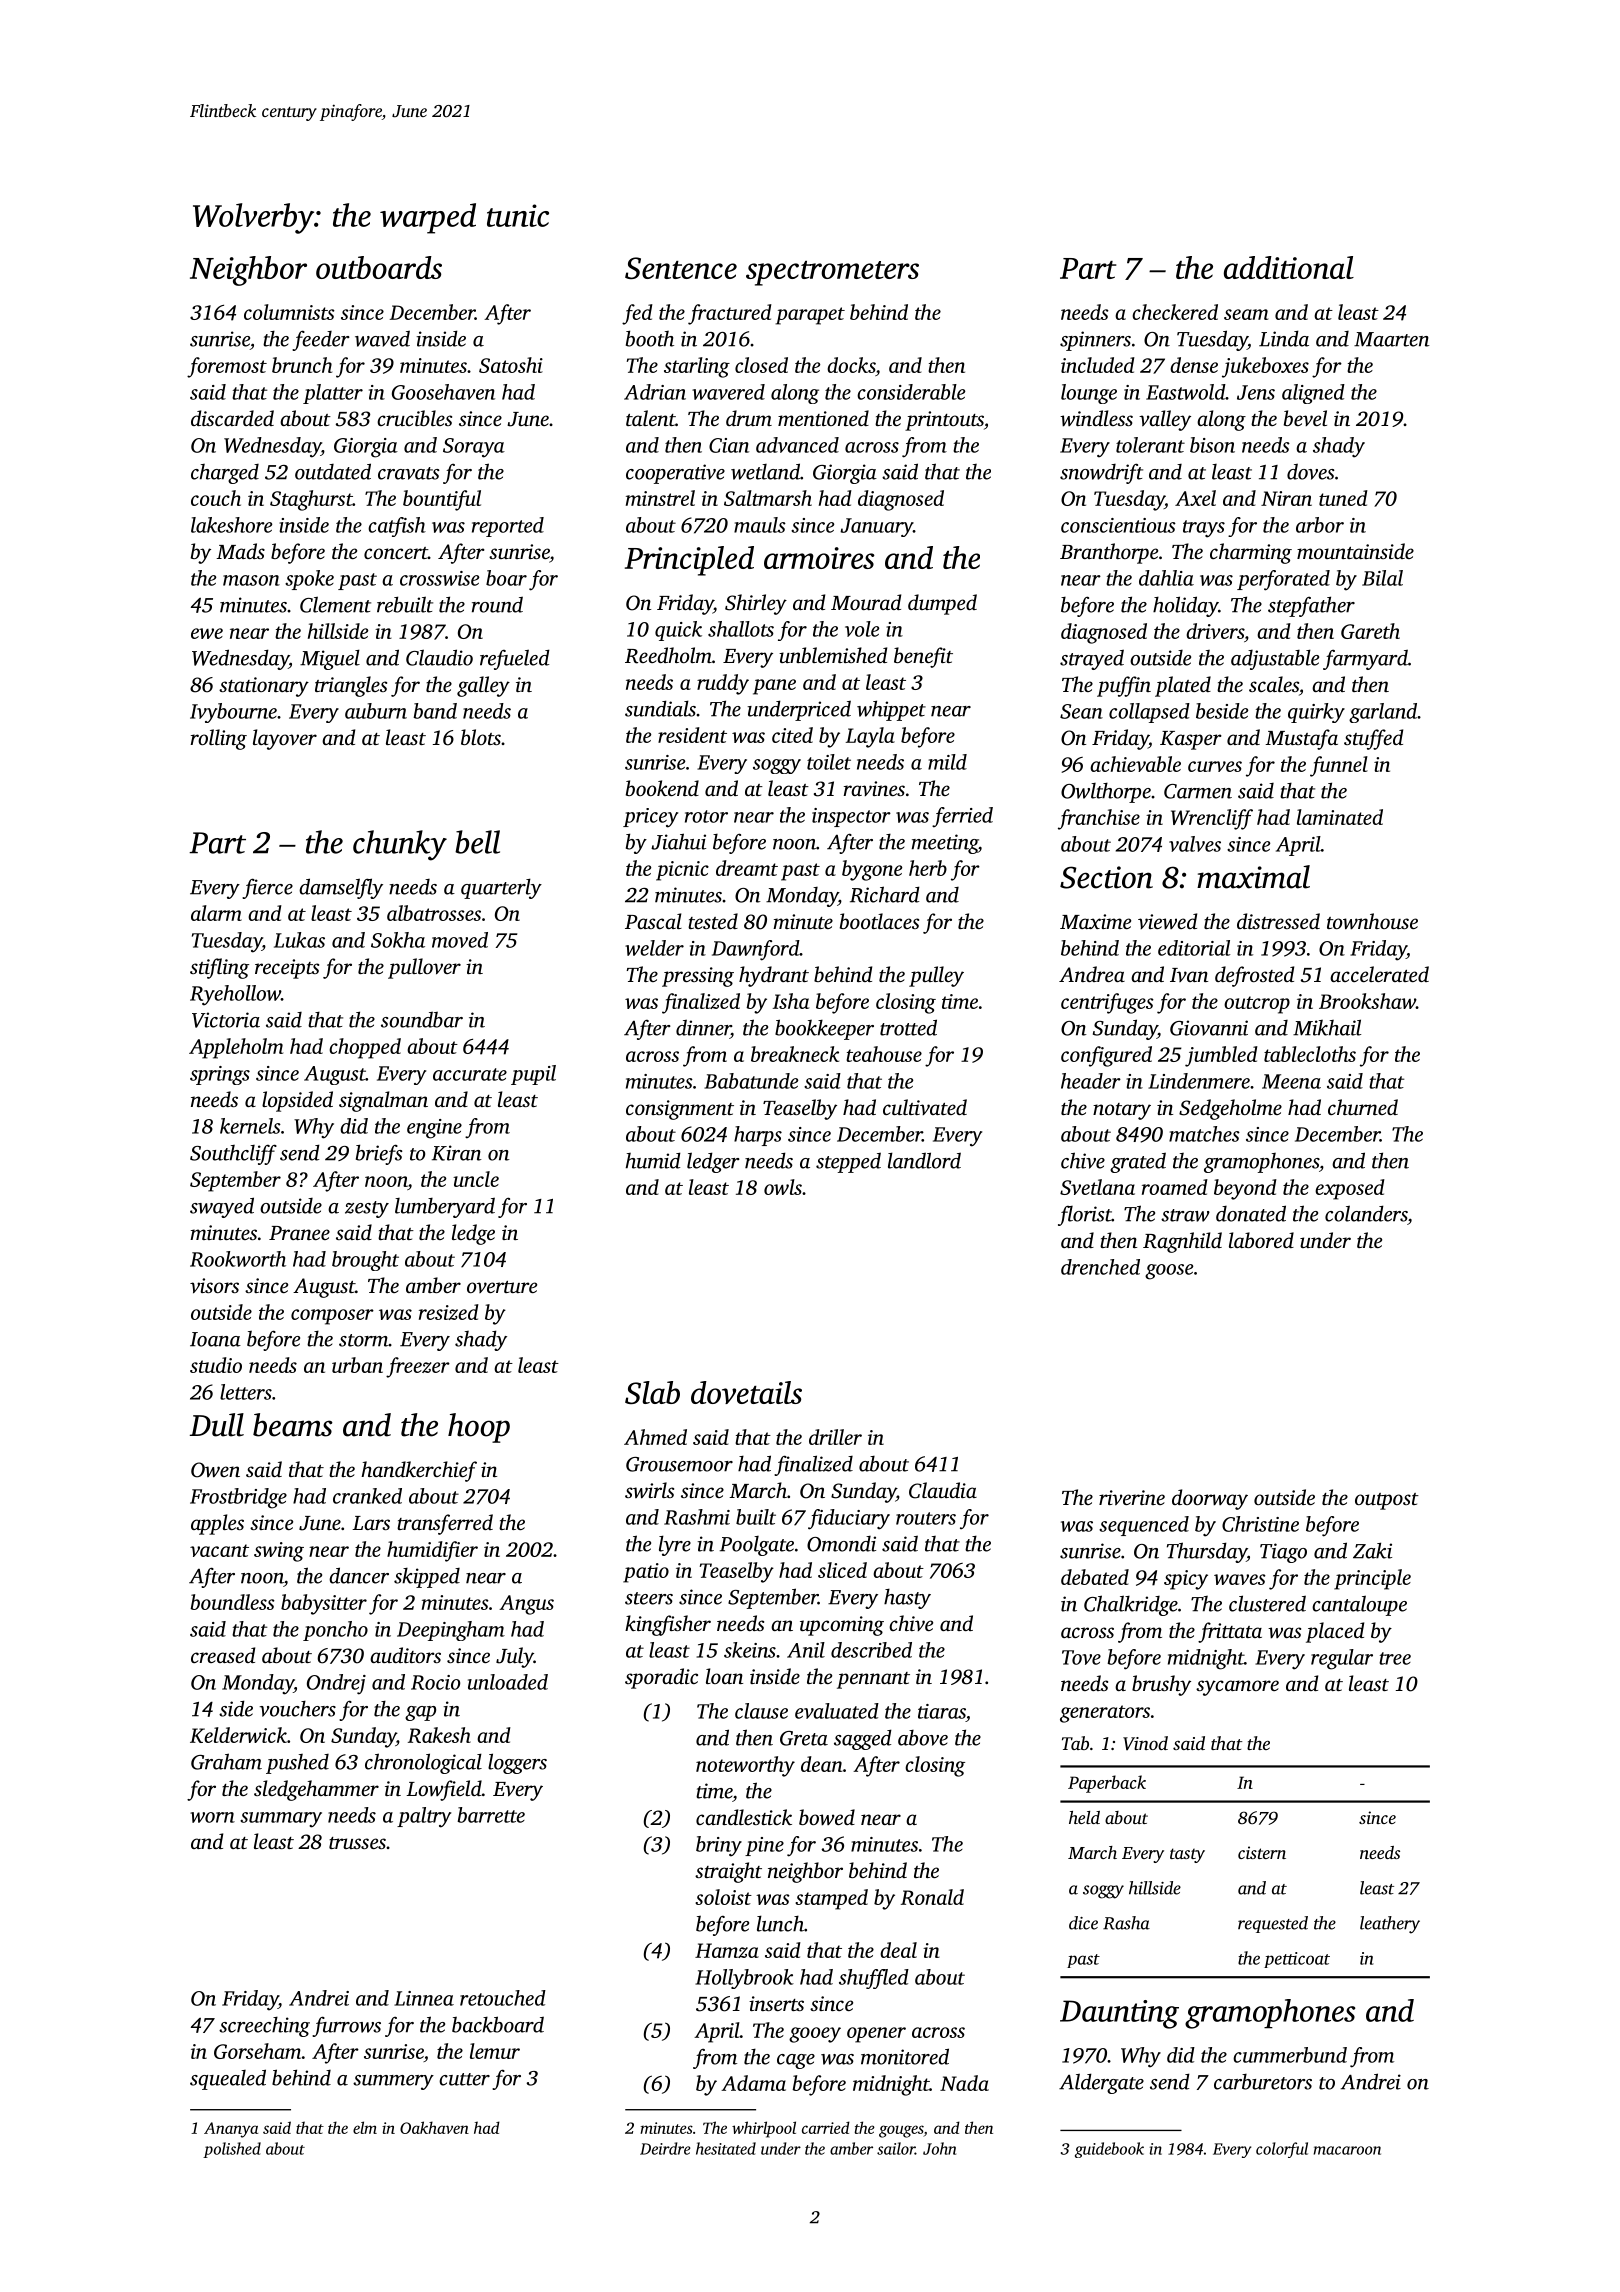 The image size is (1620, 2292). What do you see at coordinates (371, 1523) in the page?
I see `Lars` at bounding box center [371, 1523].
